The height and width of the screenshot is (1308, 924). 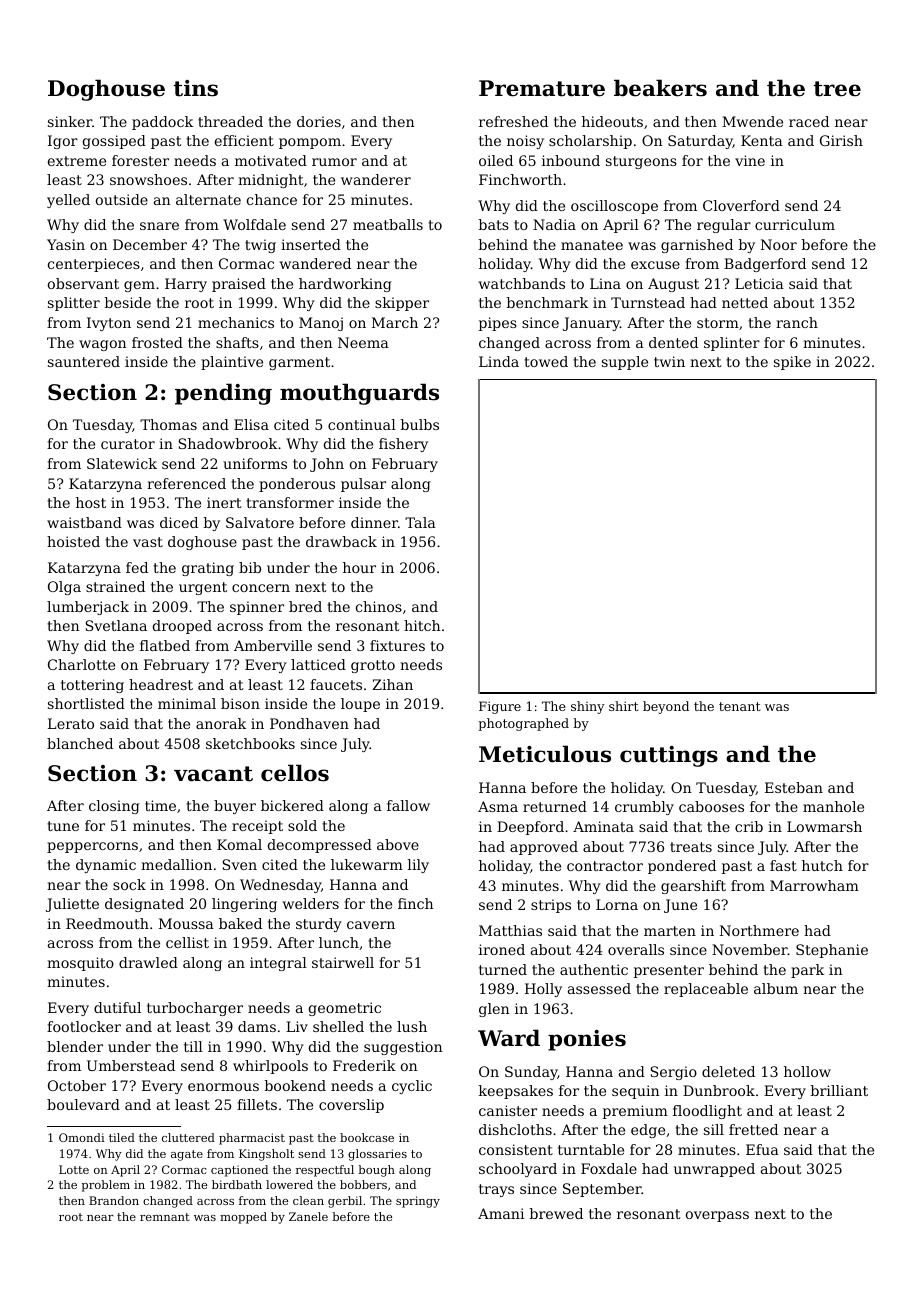 What do you see at coordinates (792, 363) in the screenshot?
I see `spike` at bounding box center [792, 363].
